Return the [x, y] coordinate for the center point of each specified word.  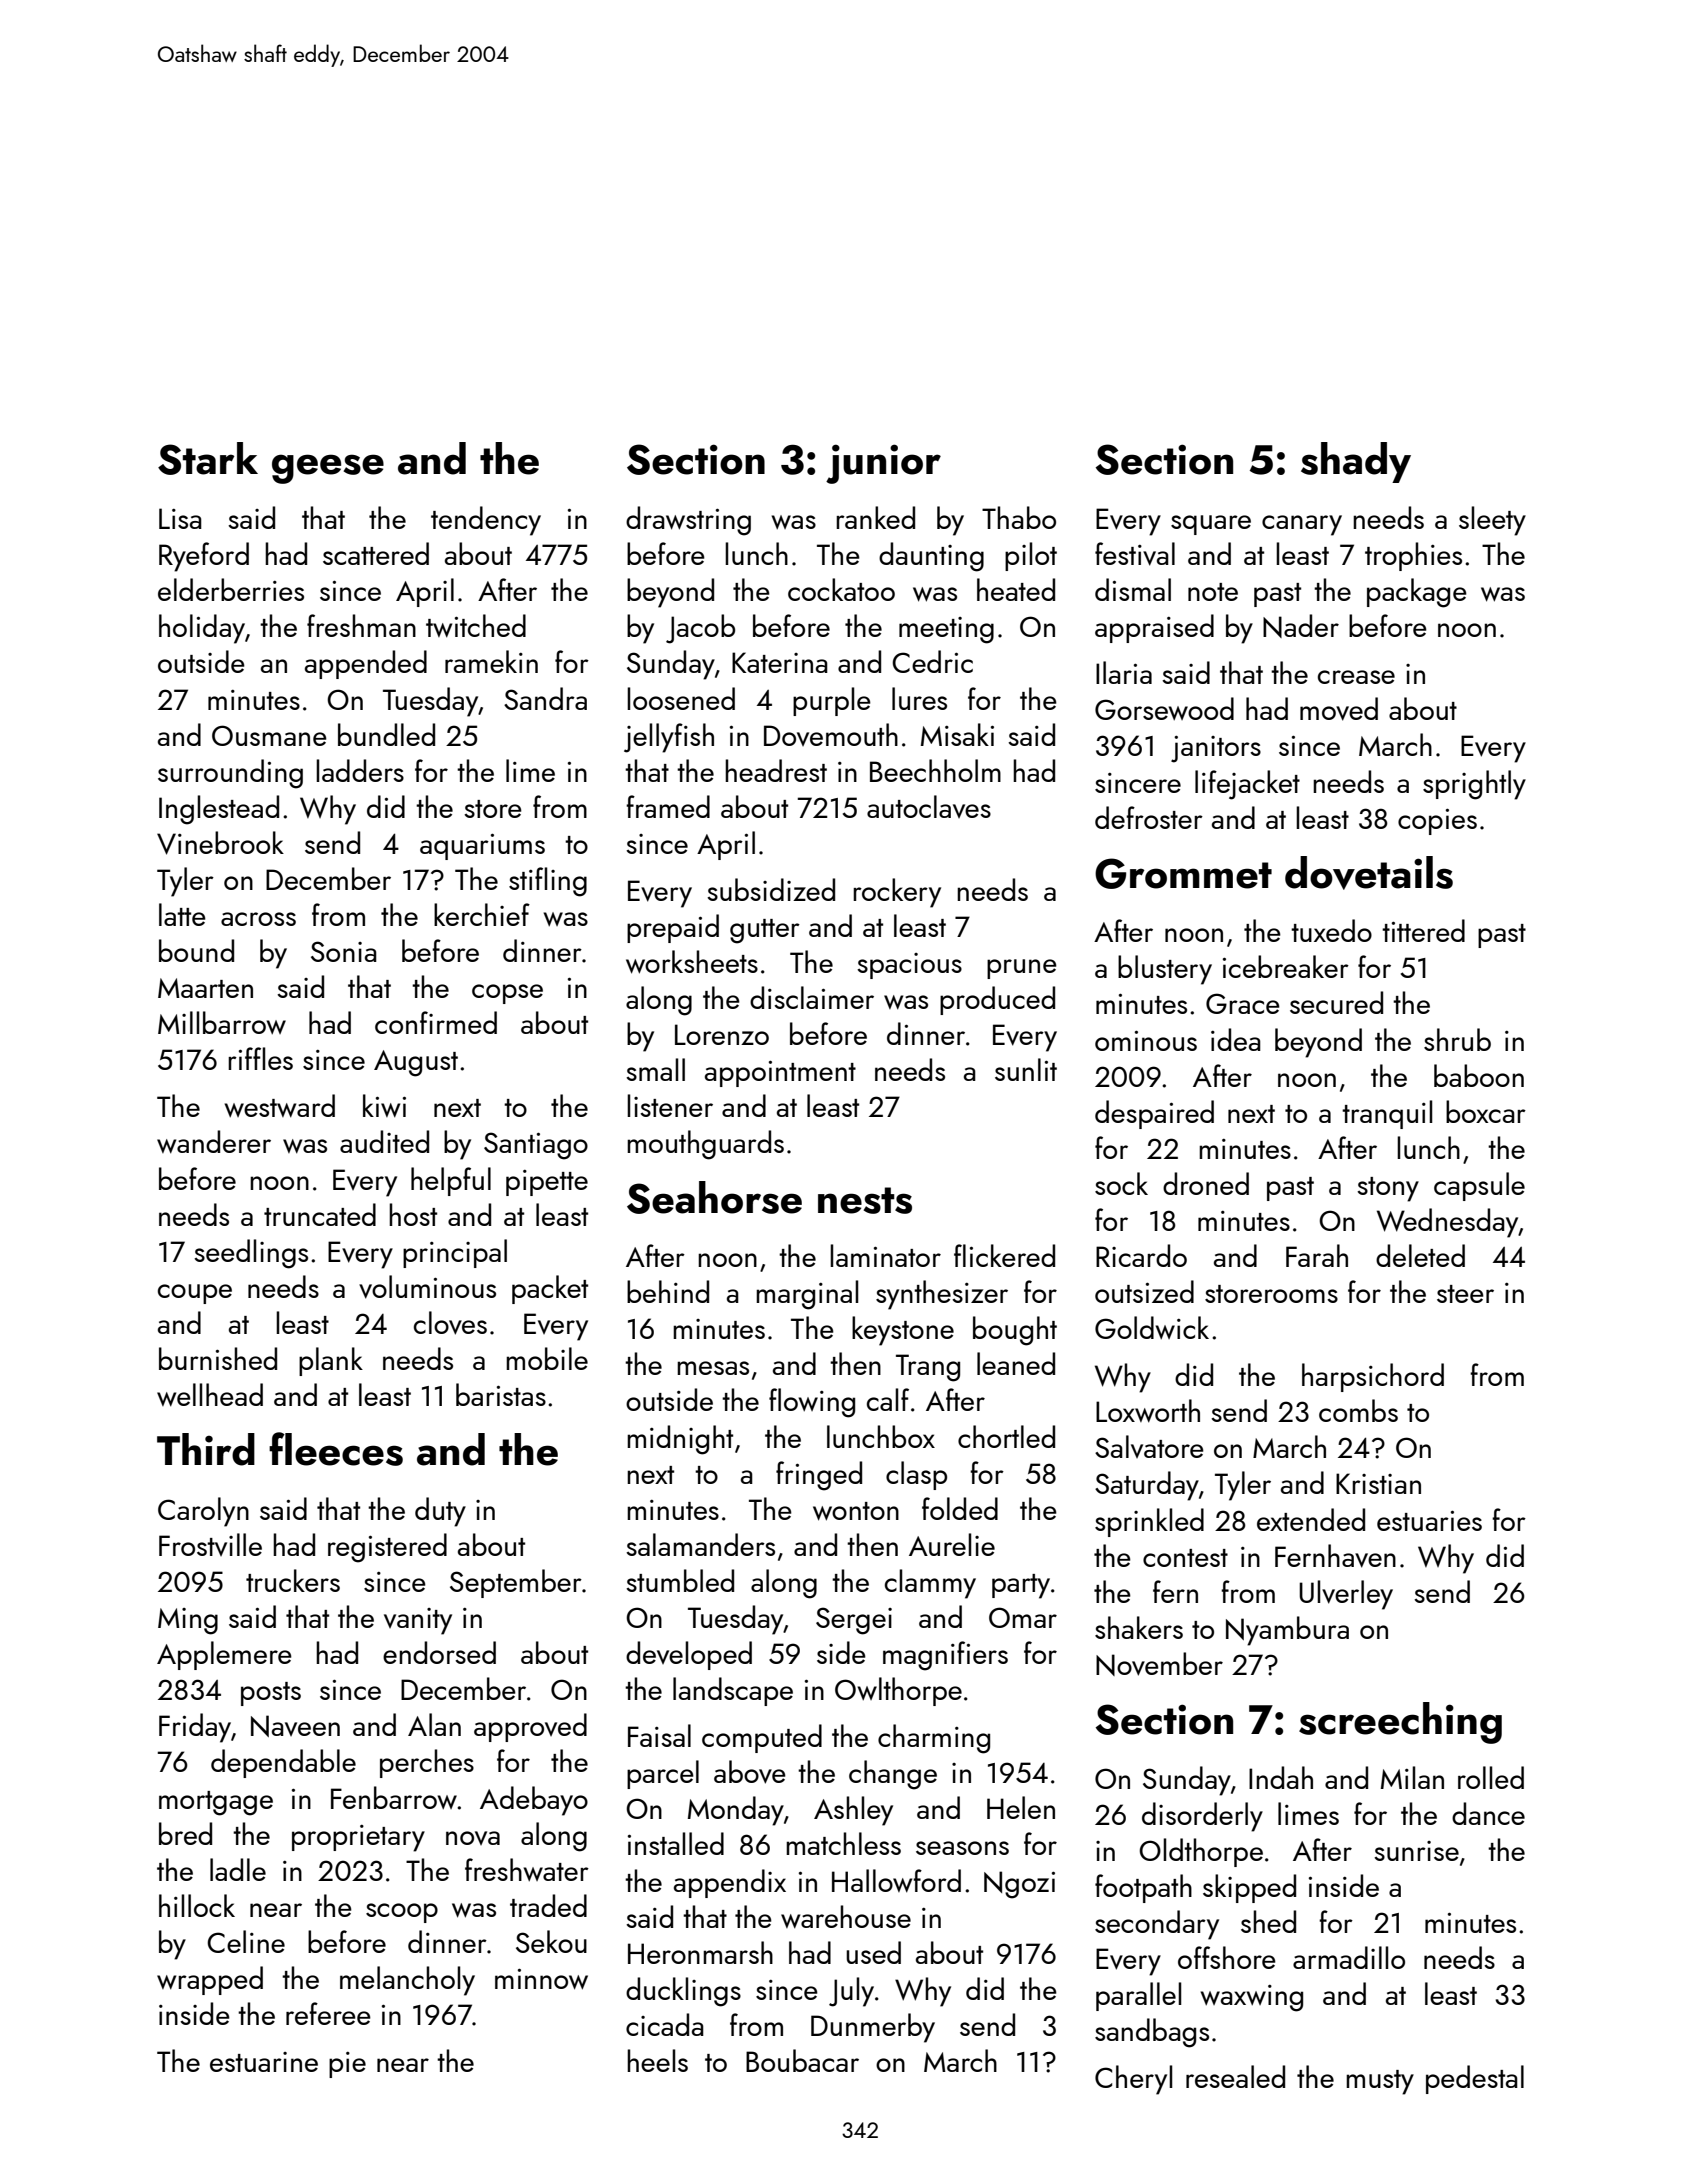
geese [328, 469]
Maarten [205, 988]
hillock [197, 1905]
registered [387, 1548]
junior [883, 464]
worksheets [692, 962]
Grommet [1183, 873]
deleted [1420, 1255]
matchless [843, 1843]
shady [1356, 462]
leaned [1016, 1363]
